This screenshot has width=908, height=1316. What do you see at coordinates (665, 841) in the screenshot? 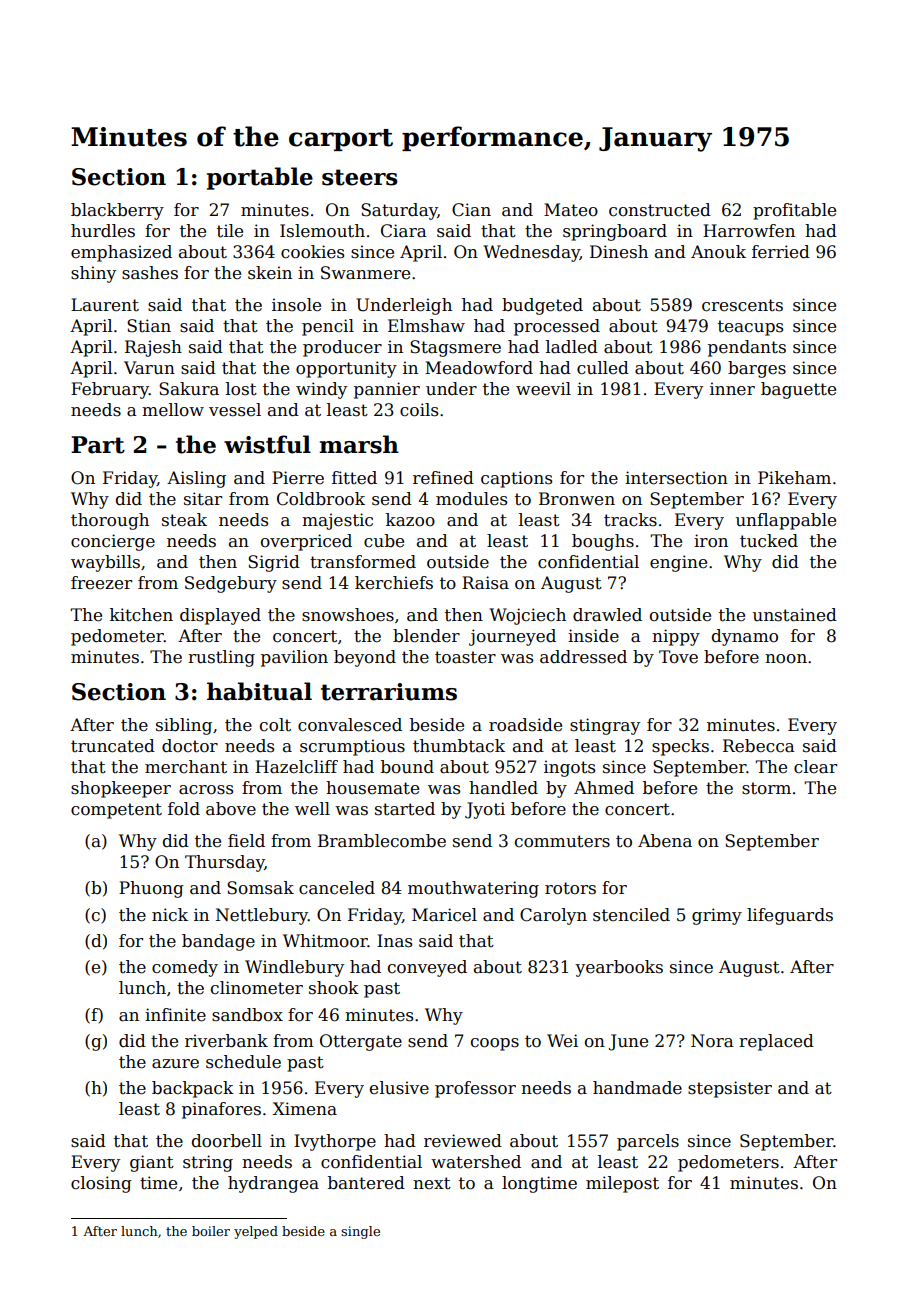
I see `Abena` at bounding box center [665, 841].
